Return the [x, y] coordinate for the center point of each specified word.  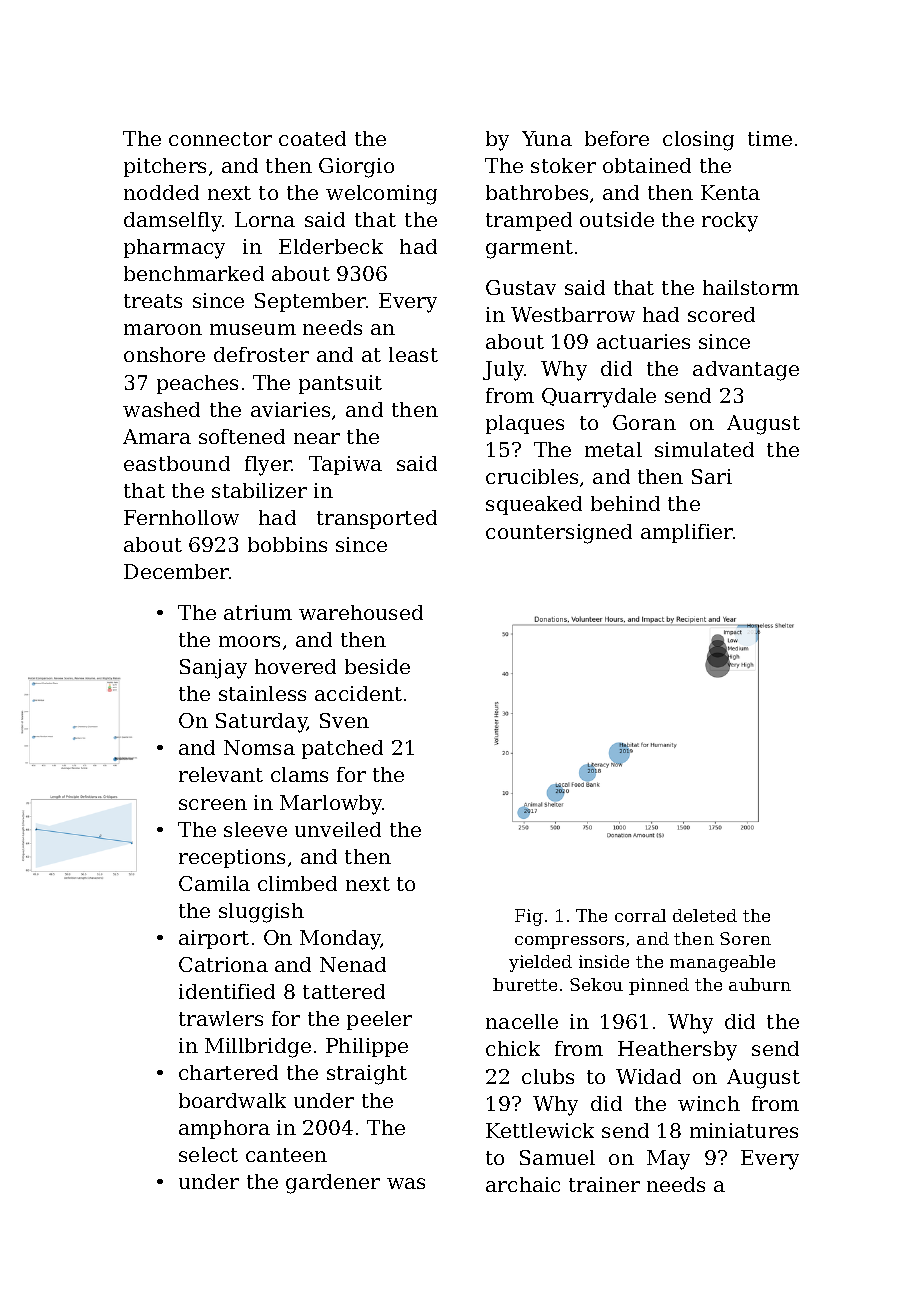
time [770, 138]
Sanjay [213, 669]
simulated [704, 449]
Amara [157, 436]
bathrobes [537, 192]
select [208, 1154]
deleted [705, 915]
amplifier [687, 533]
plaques [525, 424]
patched [342, 749]
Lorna [265, 219]
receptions [232, 858]
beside [377, 666]
